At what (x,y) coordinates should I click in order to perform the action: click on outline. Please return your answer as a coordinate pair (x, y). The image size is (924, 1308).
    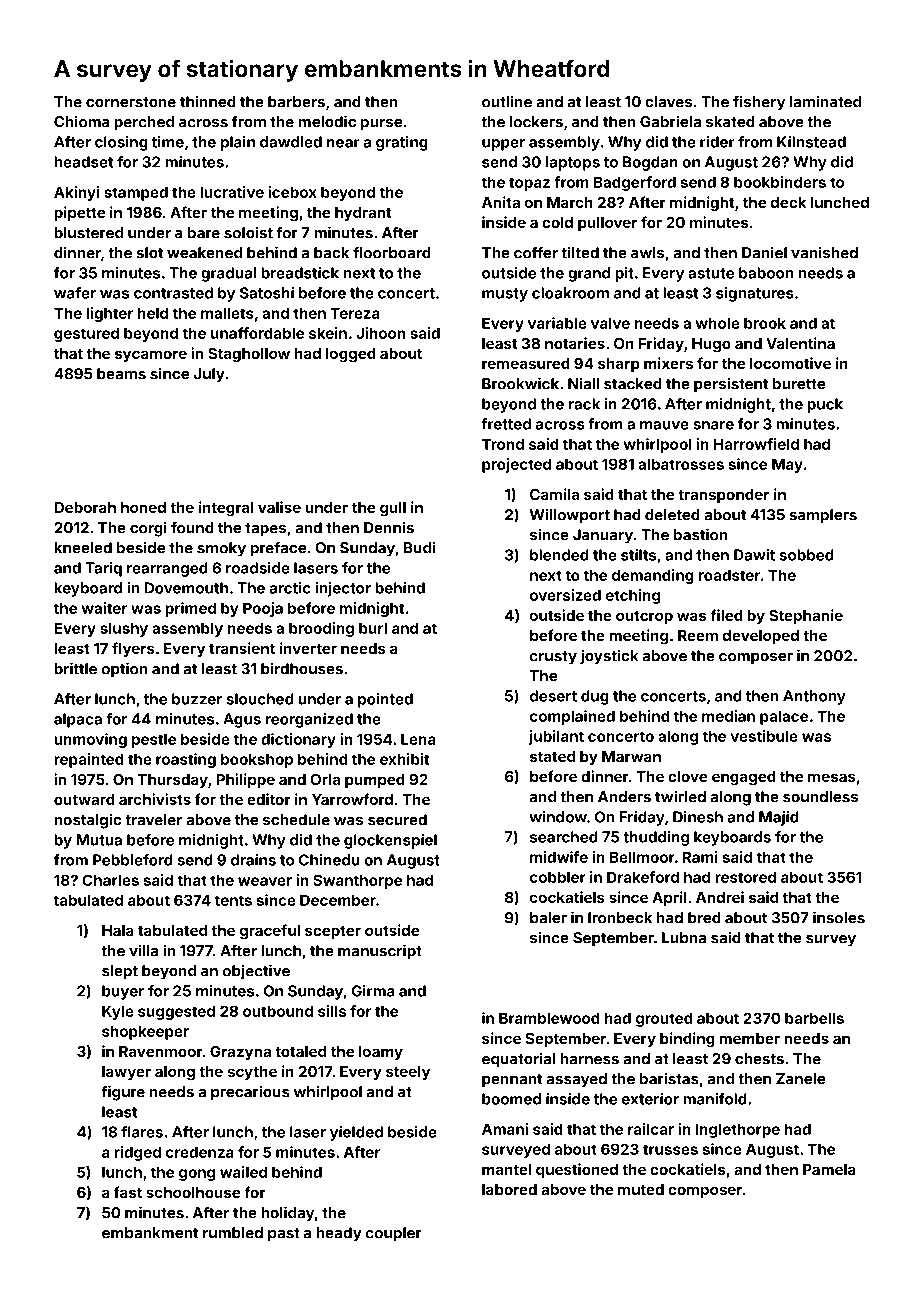
    Looking at the image, I should click on (507, 101).
